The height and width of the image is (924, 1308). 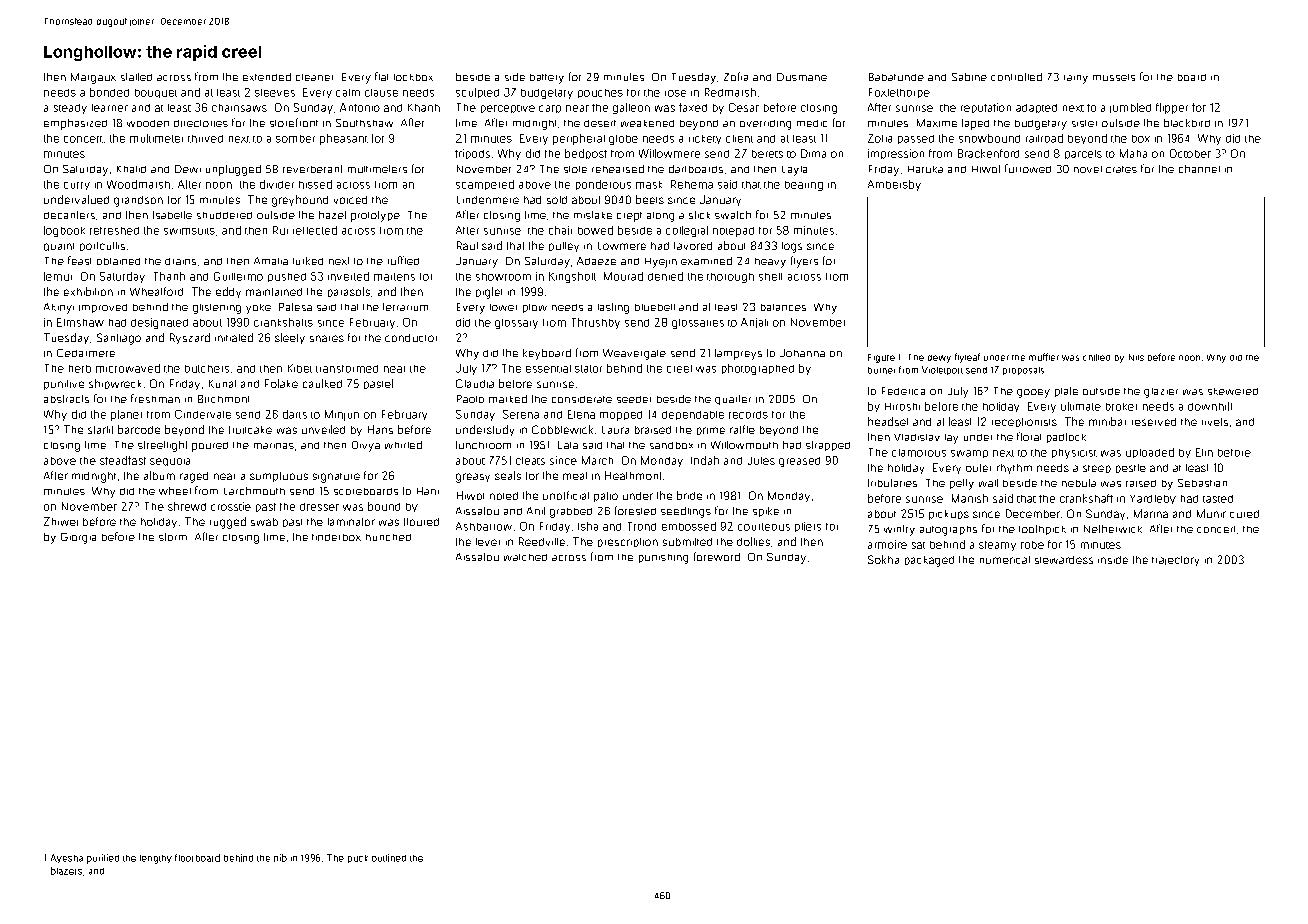 What do you see at coordinates (175, 491) in the image?
I see `wheel` at bounding box center [175, 491].
